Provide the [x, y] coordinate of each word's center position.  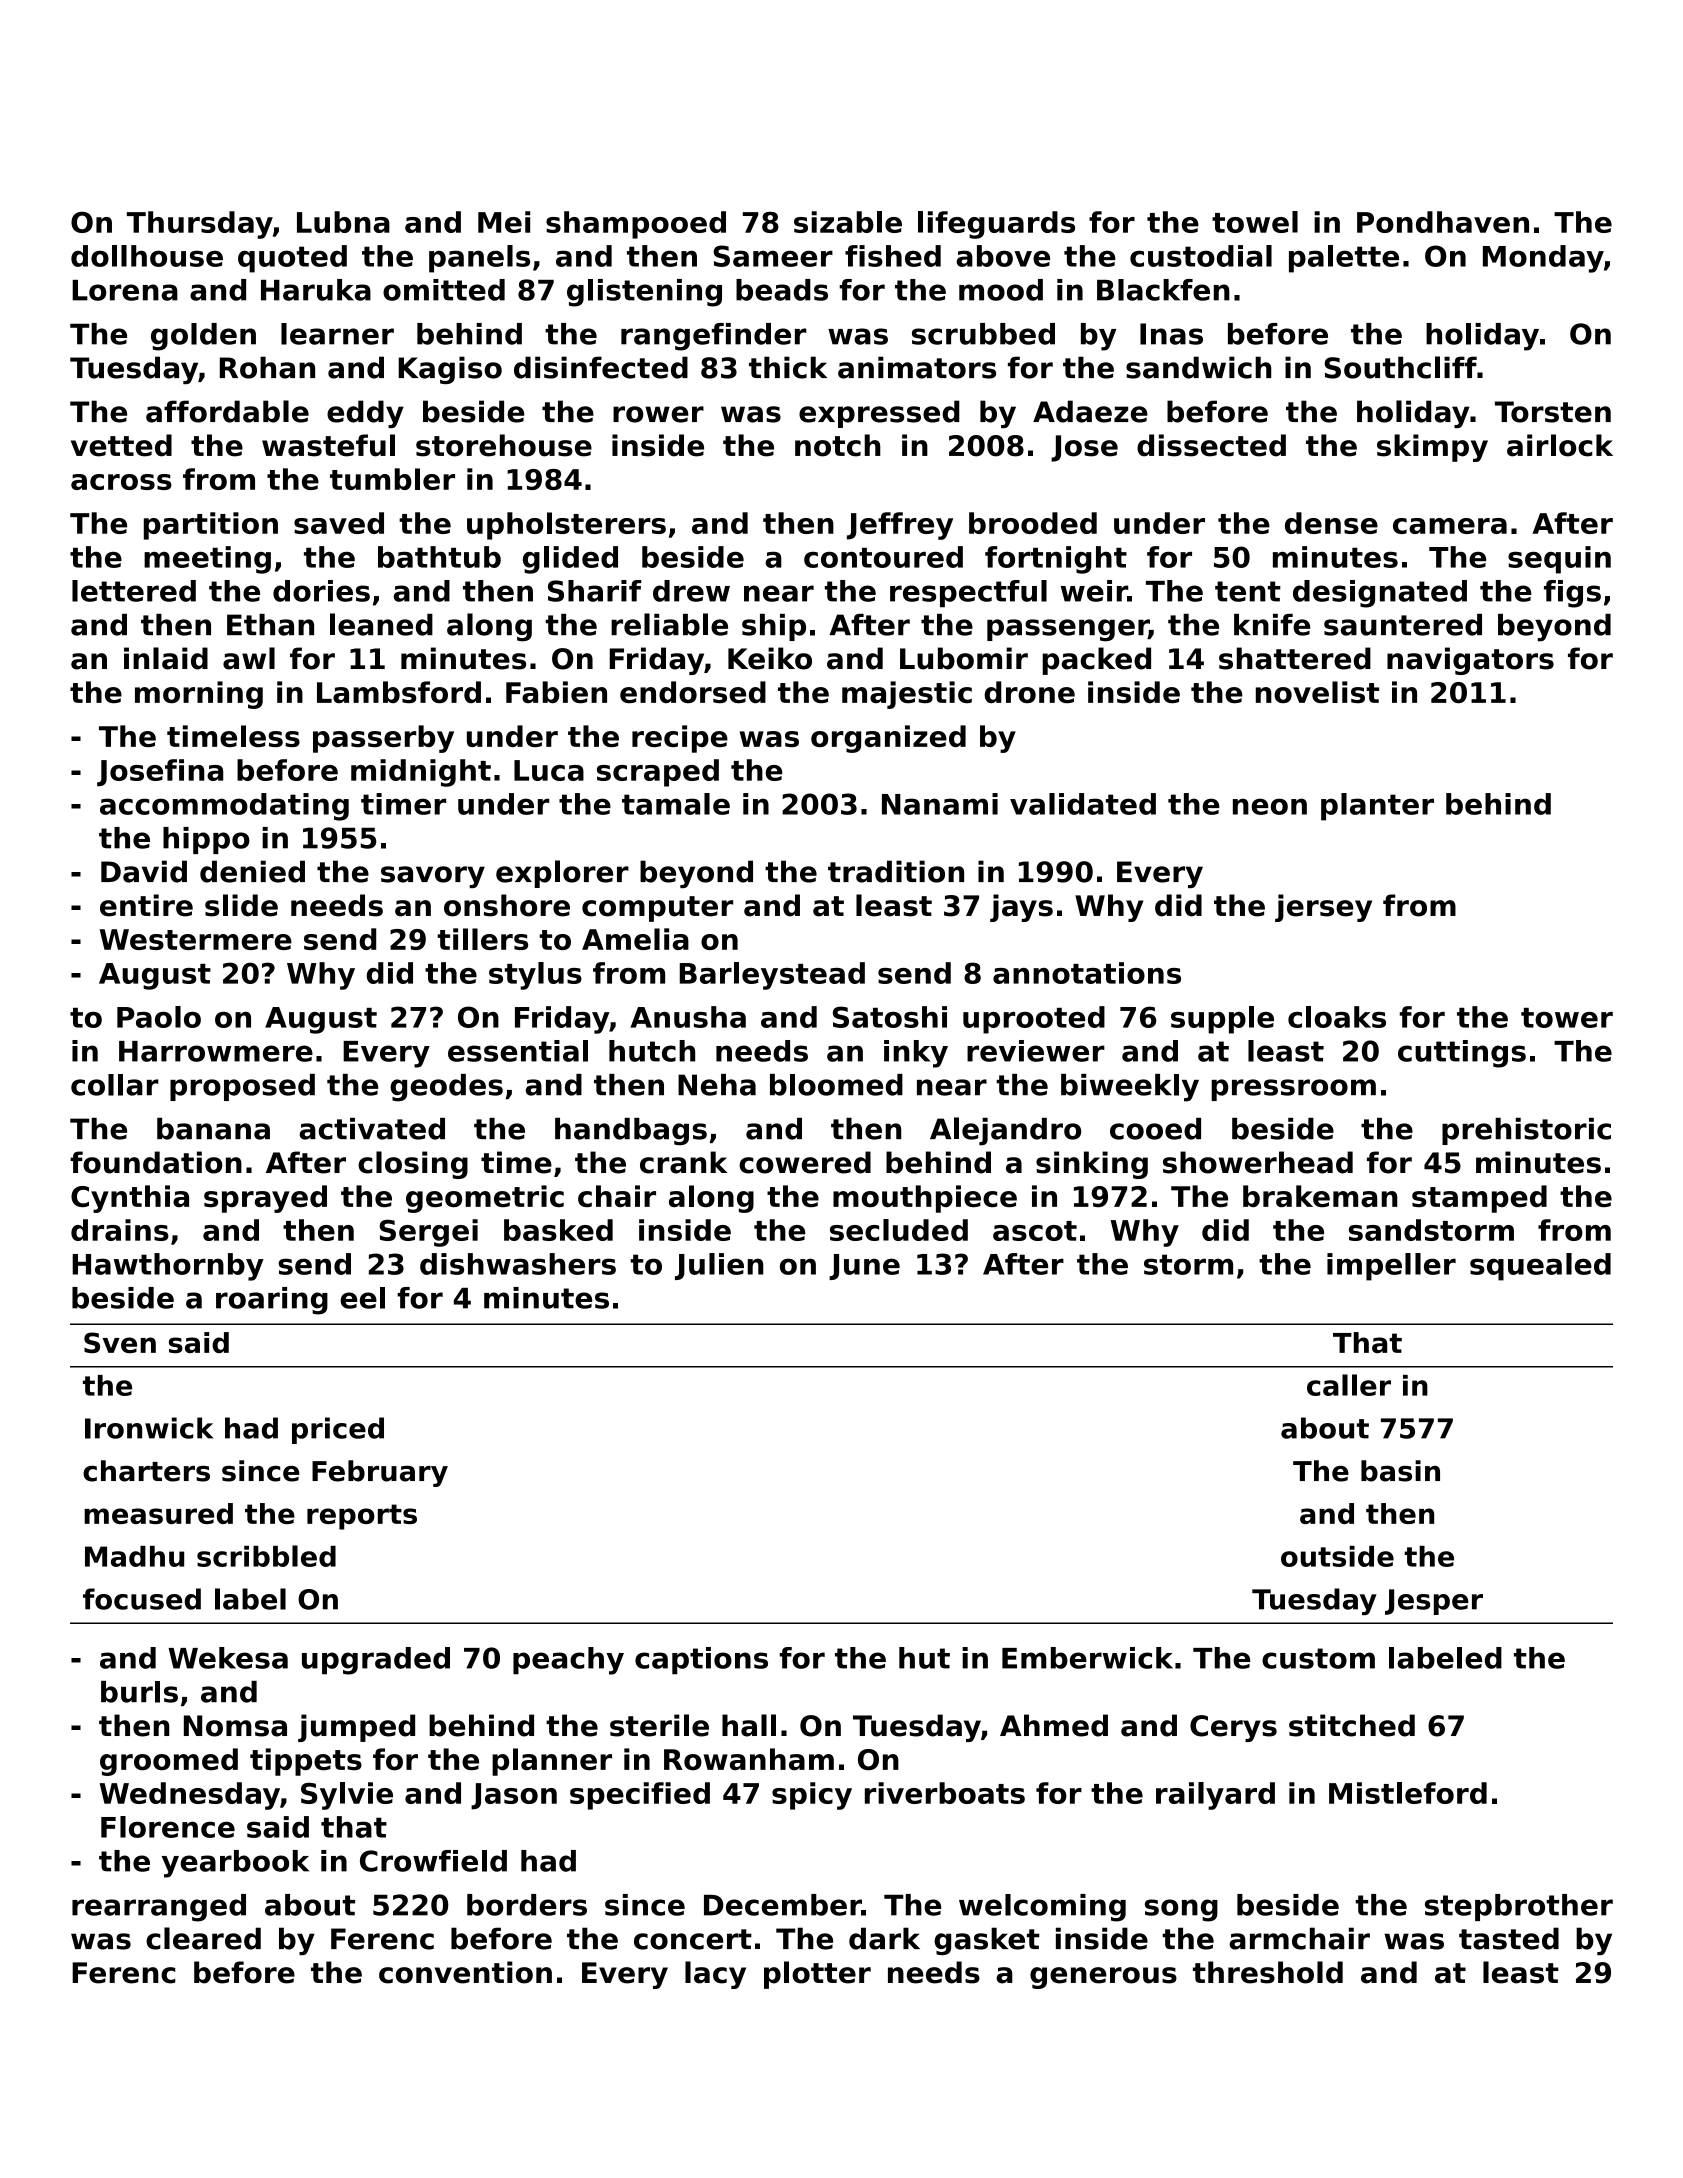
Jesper [1434, 1602]
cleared [203, 1938]
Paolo [159, 1017]
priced [338, 1430]
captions [701, 1661]
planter [1377, 807]
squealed [1540, 1267]
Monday [1543, 259]
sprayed [265, 1199]
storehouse [504, 445]
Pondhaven [1443, 222]
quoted [292, 259]
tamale [676, 804]
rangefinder [714, 337]
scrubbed [983, 334]
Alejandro [1005, 1131]
